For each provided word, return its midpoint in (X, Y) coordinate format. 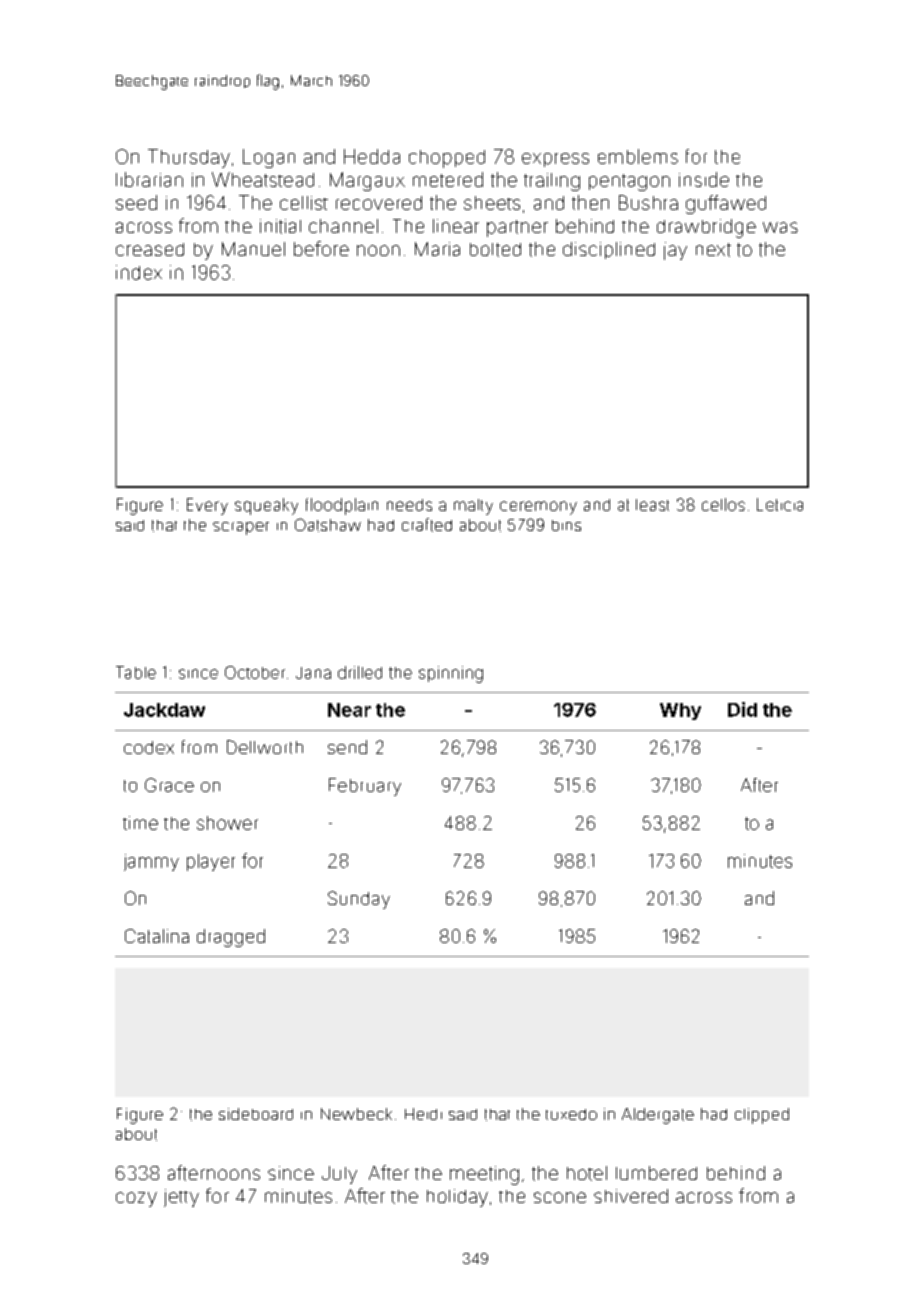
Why (680, 711)
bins (566, 525)
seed (136, 202)
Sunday (359, 900)
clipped (762, 1116)
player (211, 862)
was (780, 227)
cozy (136, 1199)
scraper (241, 528)
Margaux (367, 181)
